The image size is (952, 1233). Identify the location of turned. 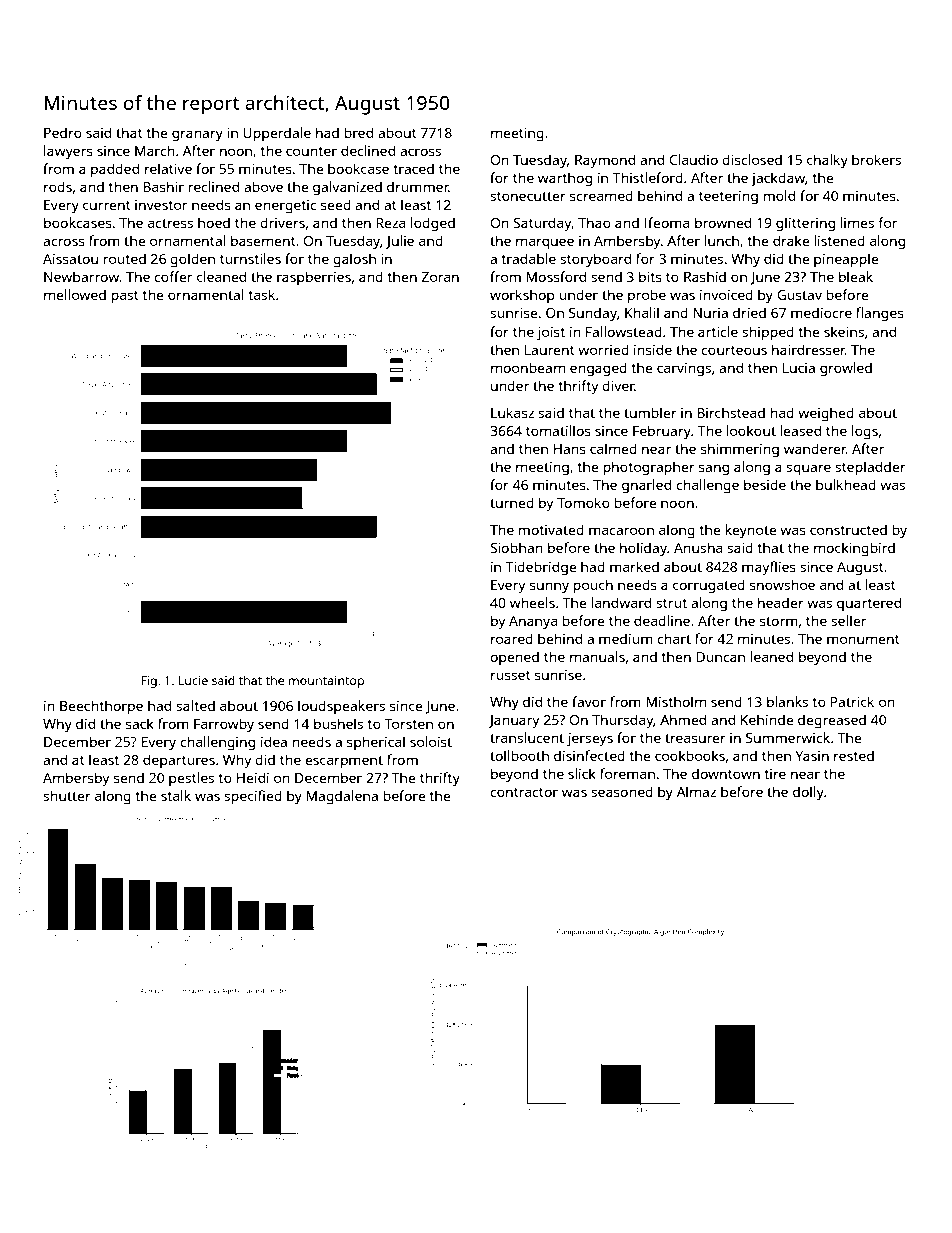
(512, 502).
